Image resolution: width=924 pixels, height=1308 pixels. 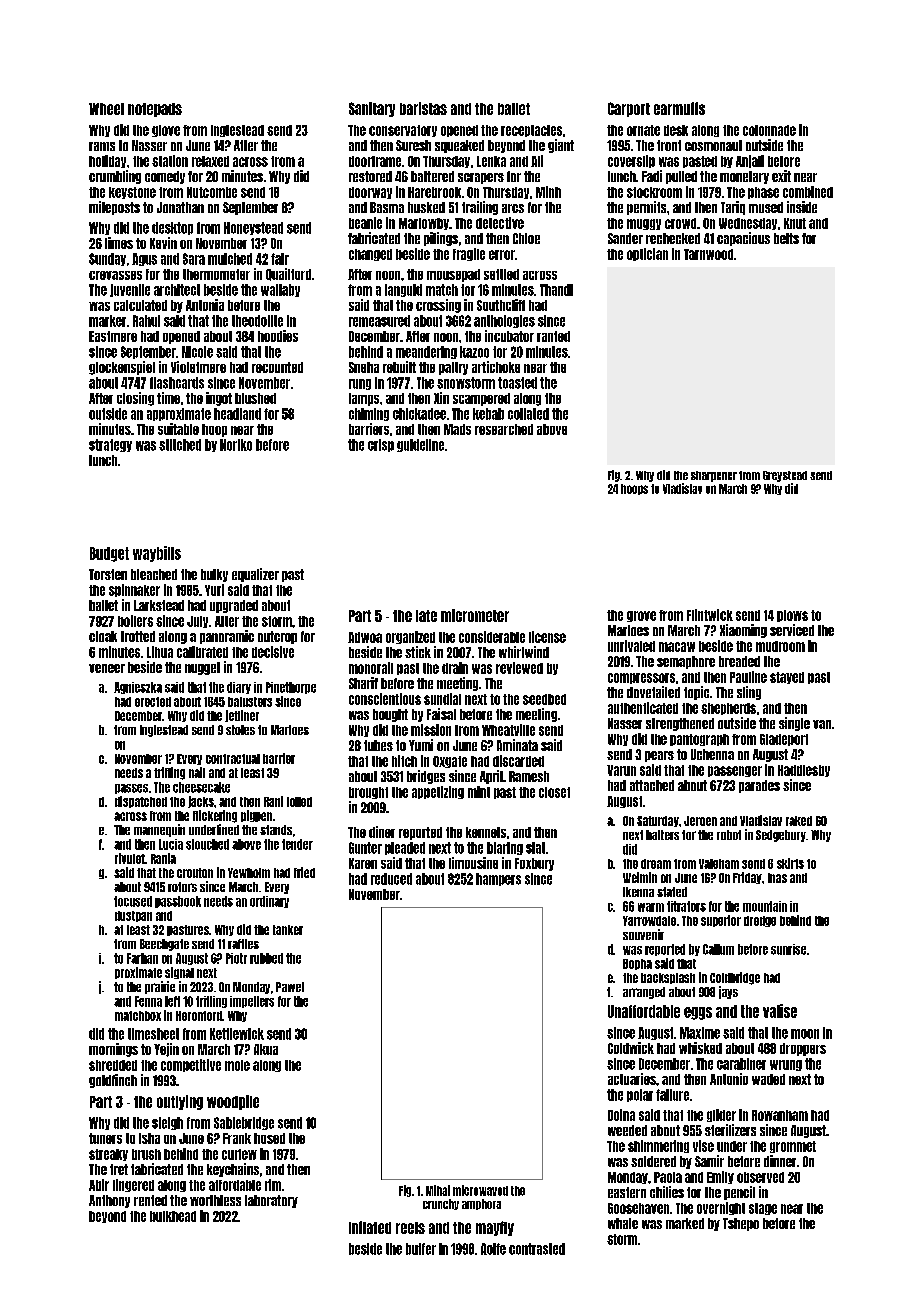 I want to click on bulkhead, so click(x=173, y=1216).
